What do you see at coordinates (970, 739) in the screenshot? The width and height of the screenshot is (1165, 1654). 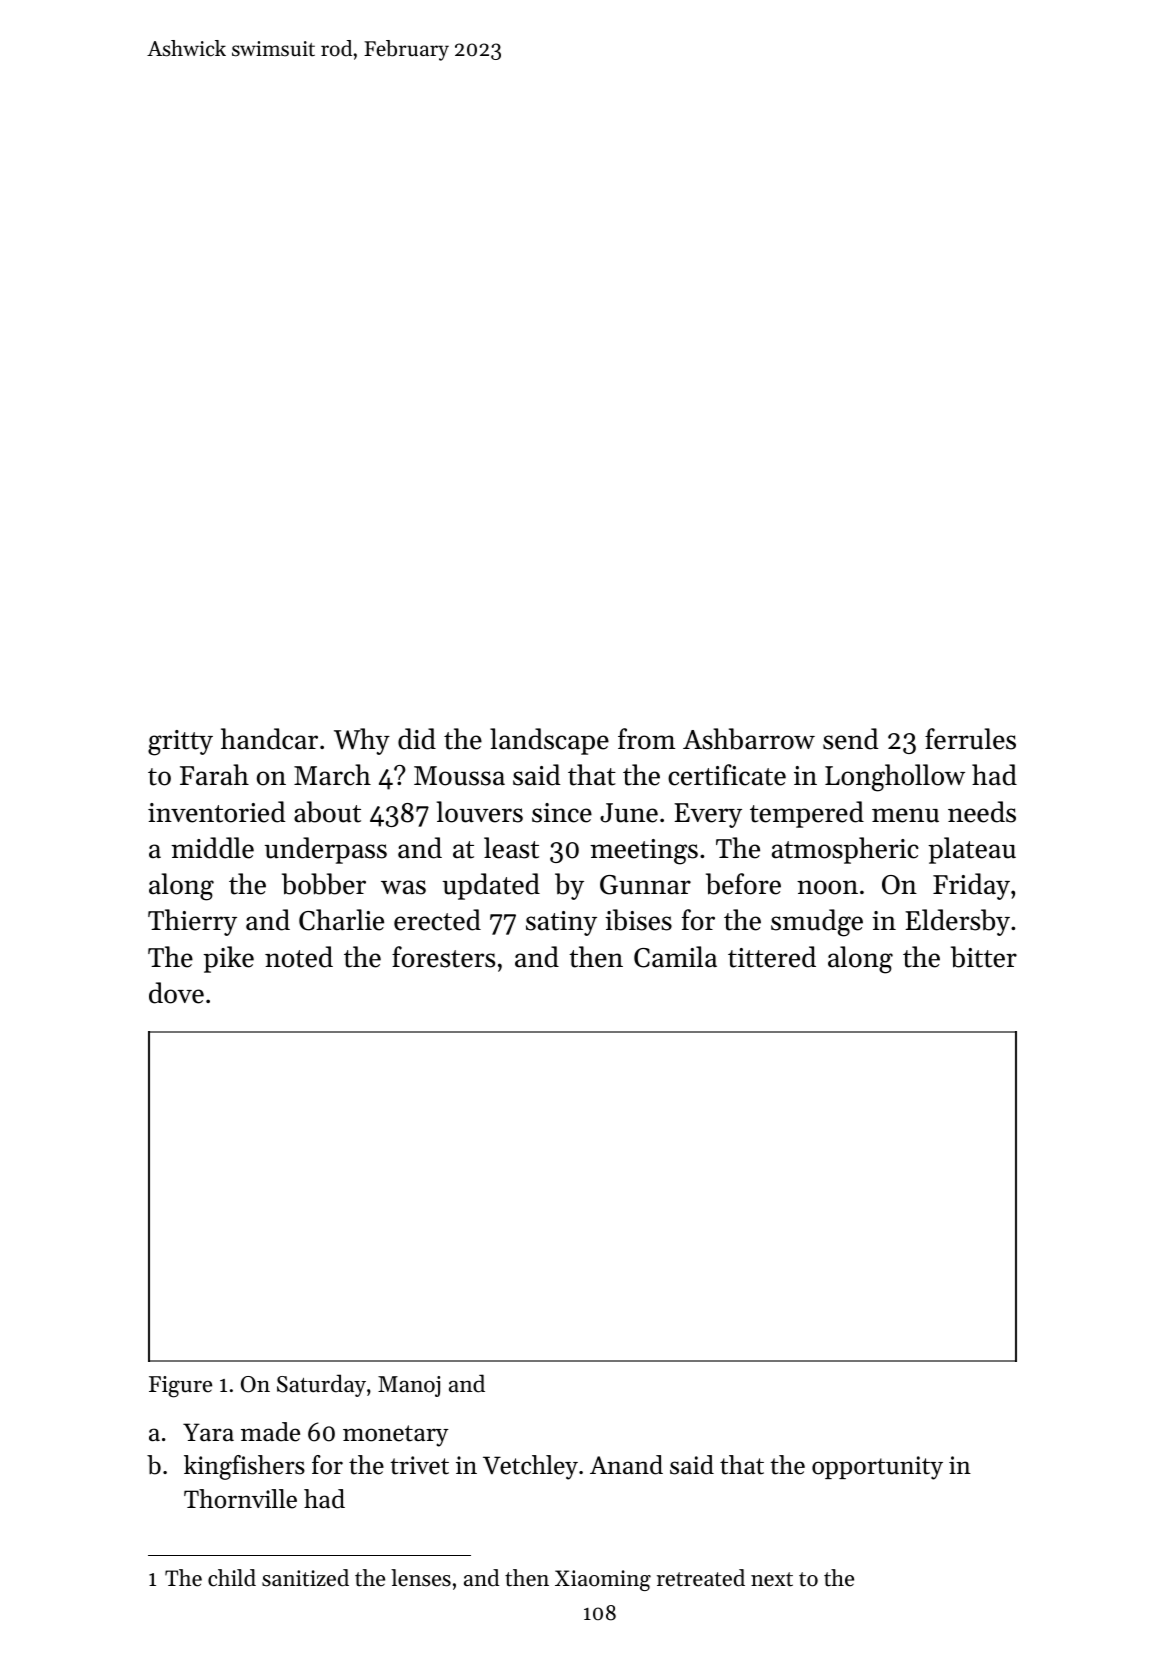 I see `ferrules` at bounding box center [970, 739].
